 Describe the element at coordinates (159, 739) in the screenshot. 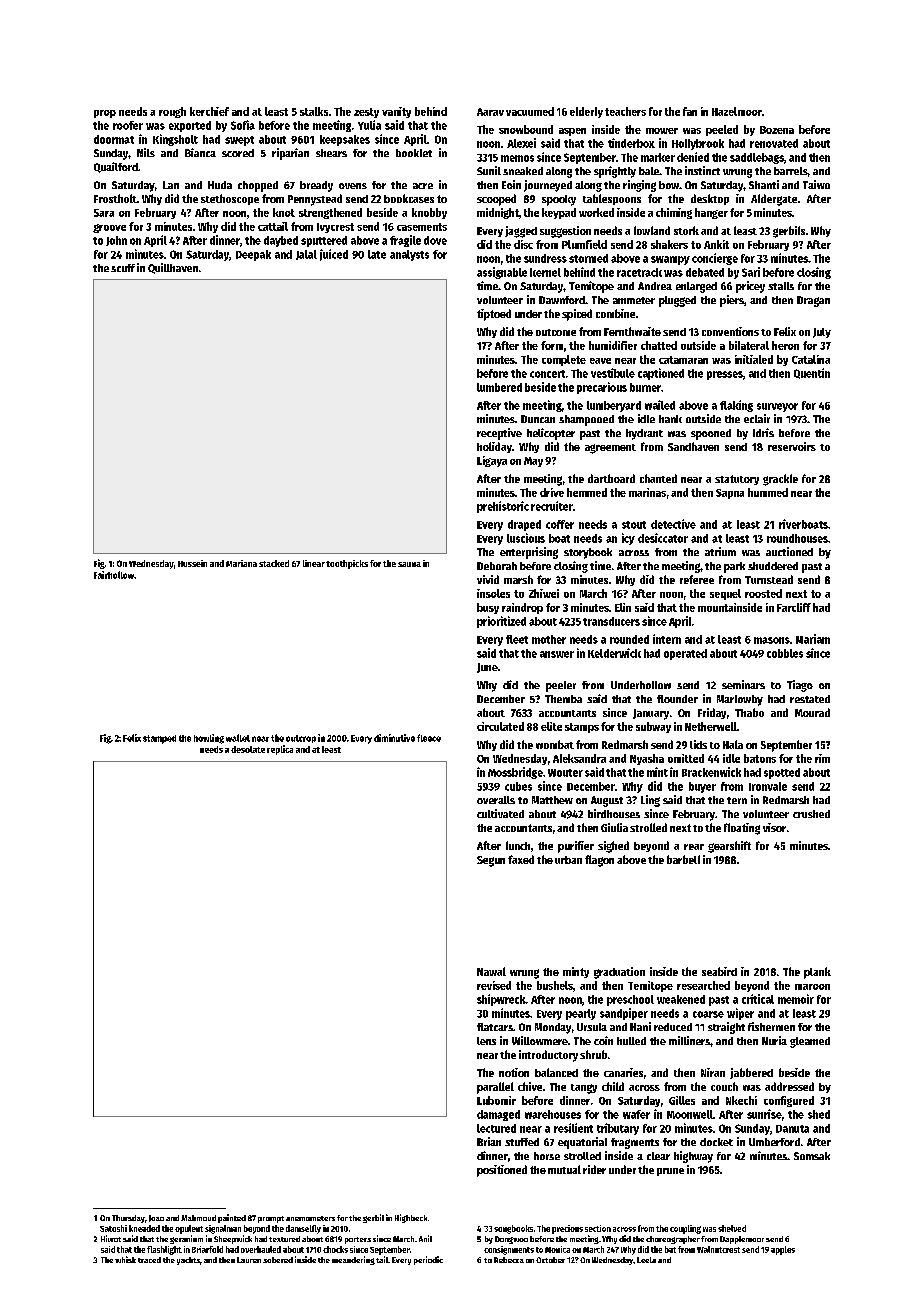

I see `stamped` at that location.
